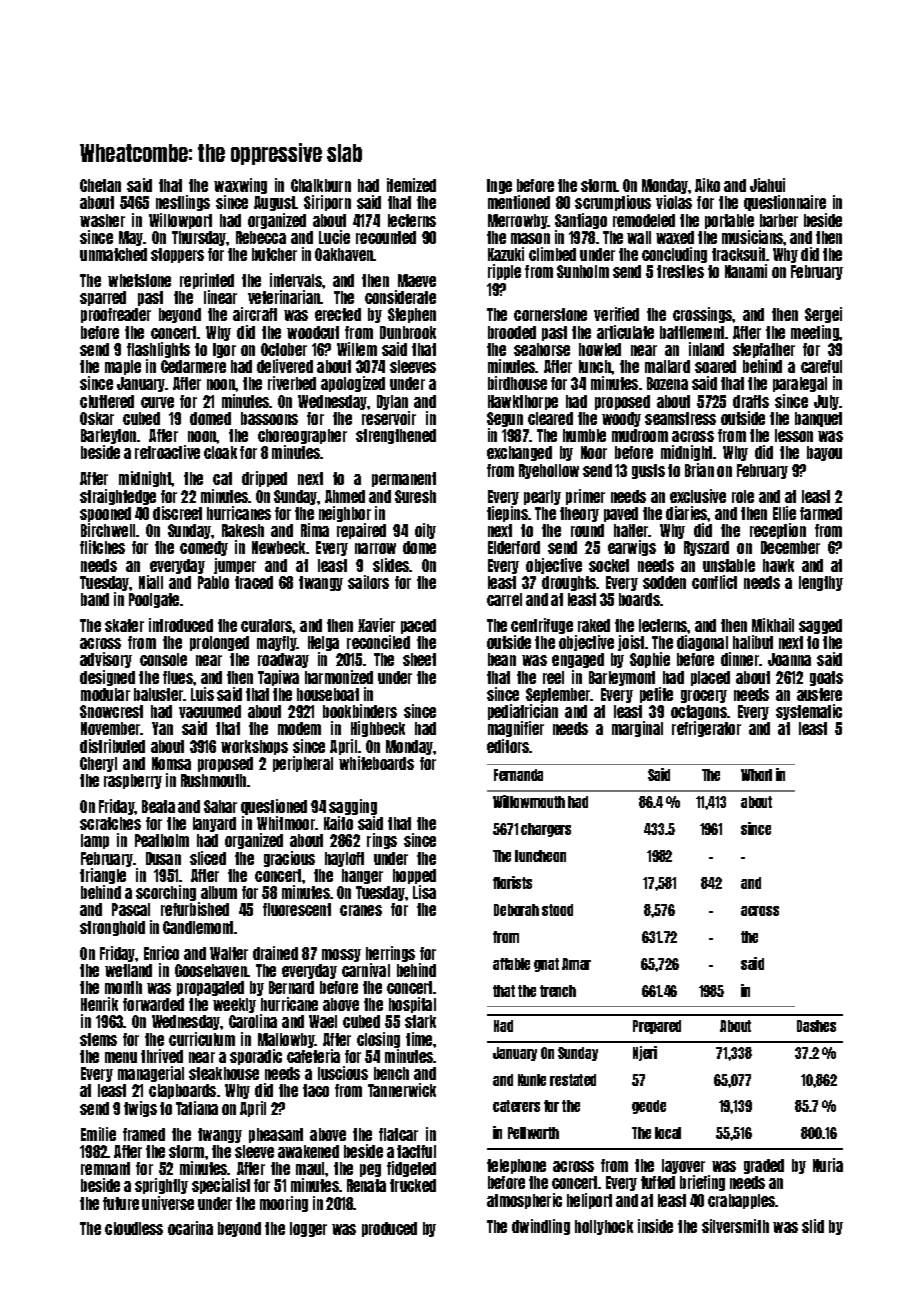  Describe the element at coordinates (243, 530) in the document. I see `Rakesh` at that location.
